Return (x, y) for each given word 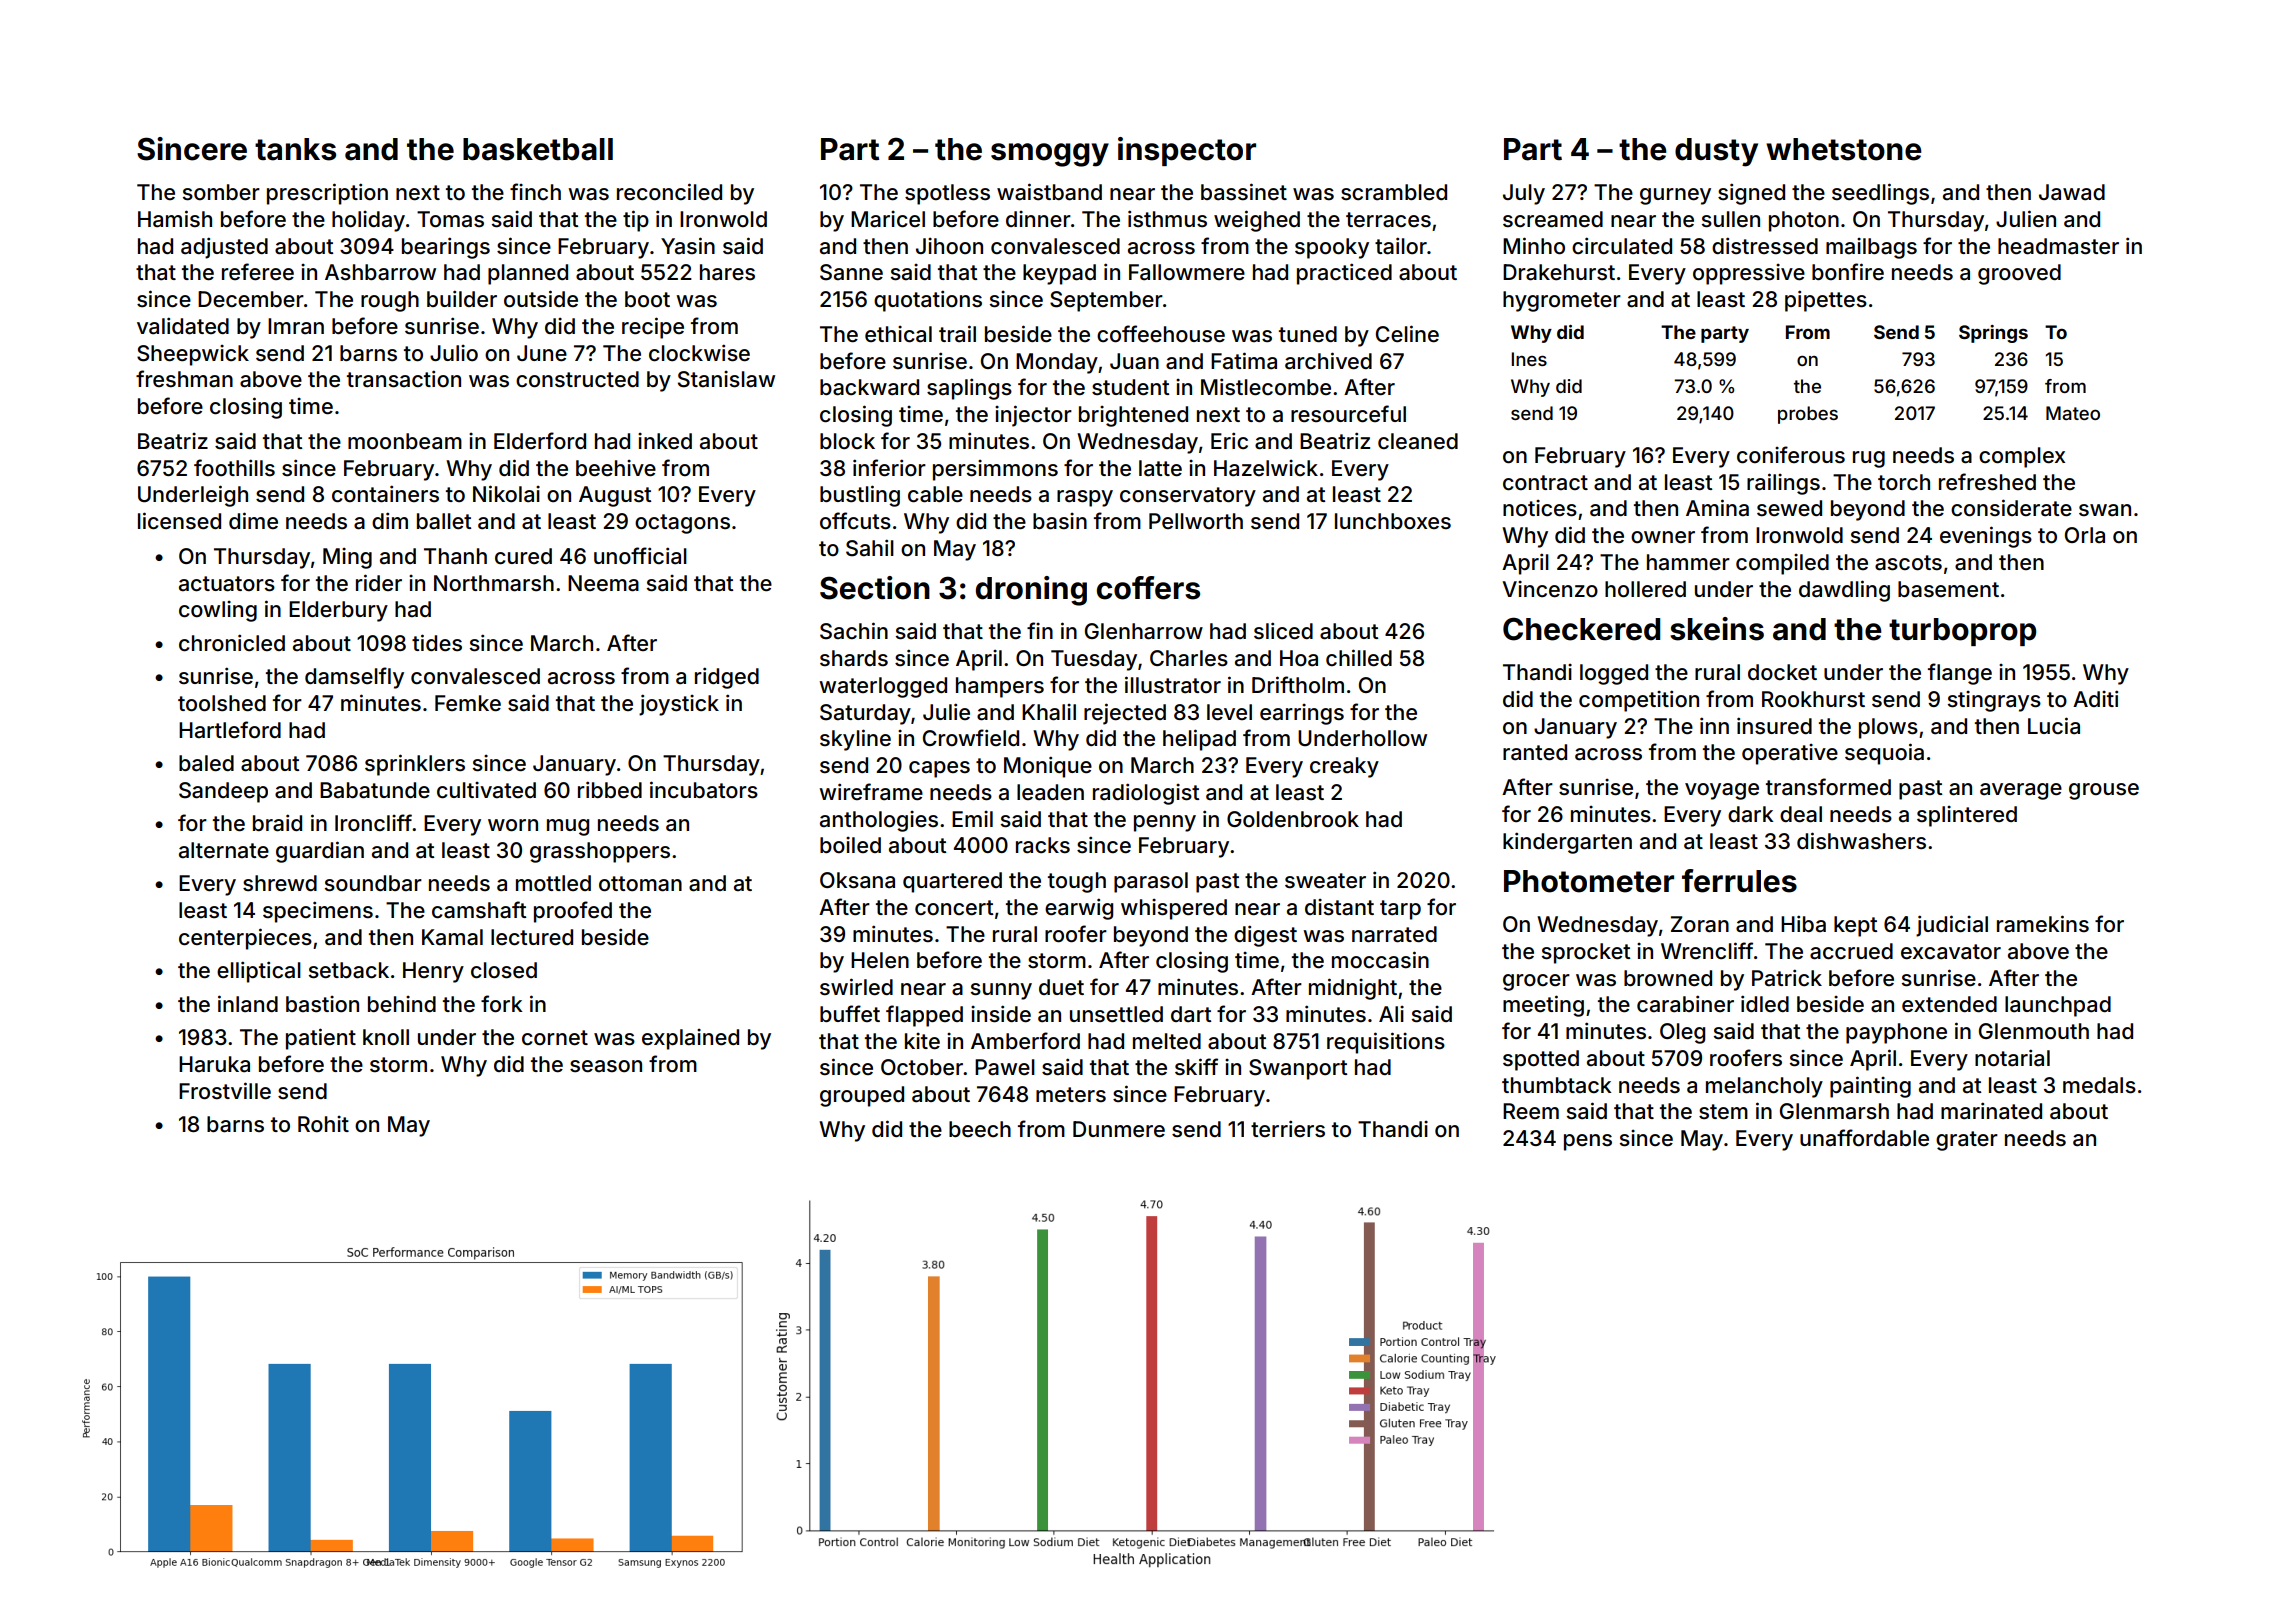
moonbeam (405, 441)
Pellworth (1196, 521)
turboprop (1962, 632)
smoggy (1050, 155)
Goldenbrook (1293, 819)
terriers (1288, 1129)
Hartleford (230, 730)
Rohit (323, 1124)
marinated (1991, 1111)
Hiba (1803, 924)
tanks (295, 149)
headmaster (2058, 246)
